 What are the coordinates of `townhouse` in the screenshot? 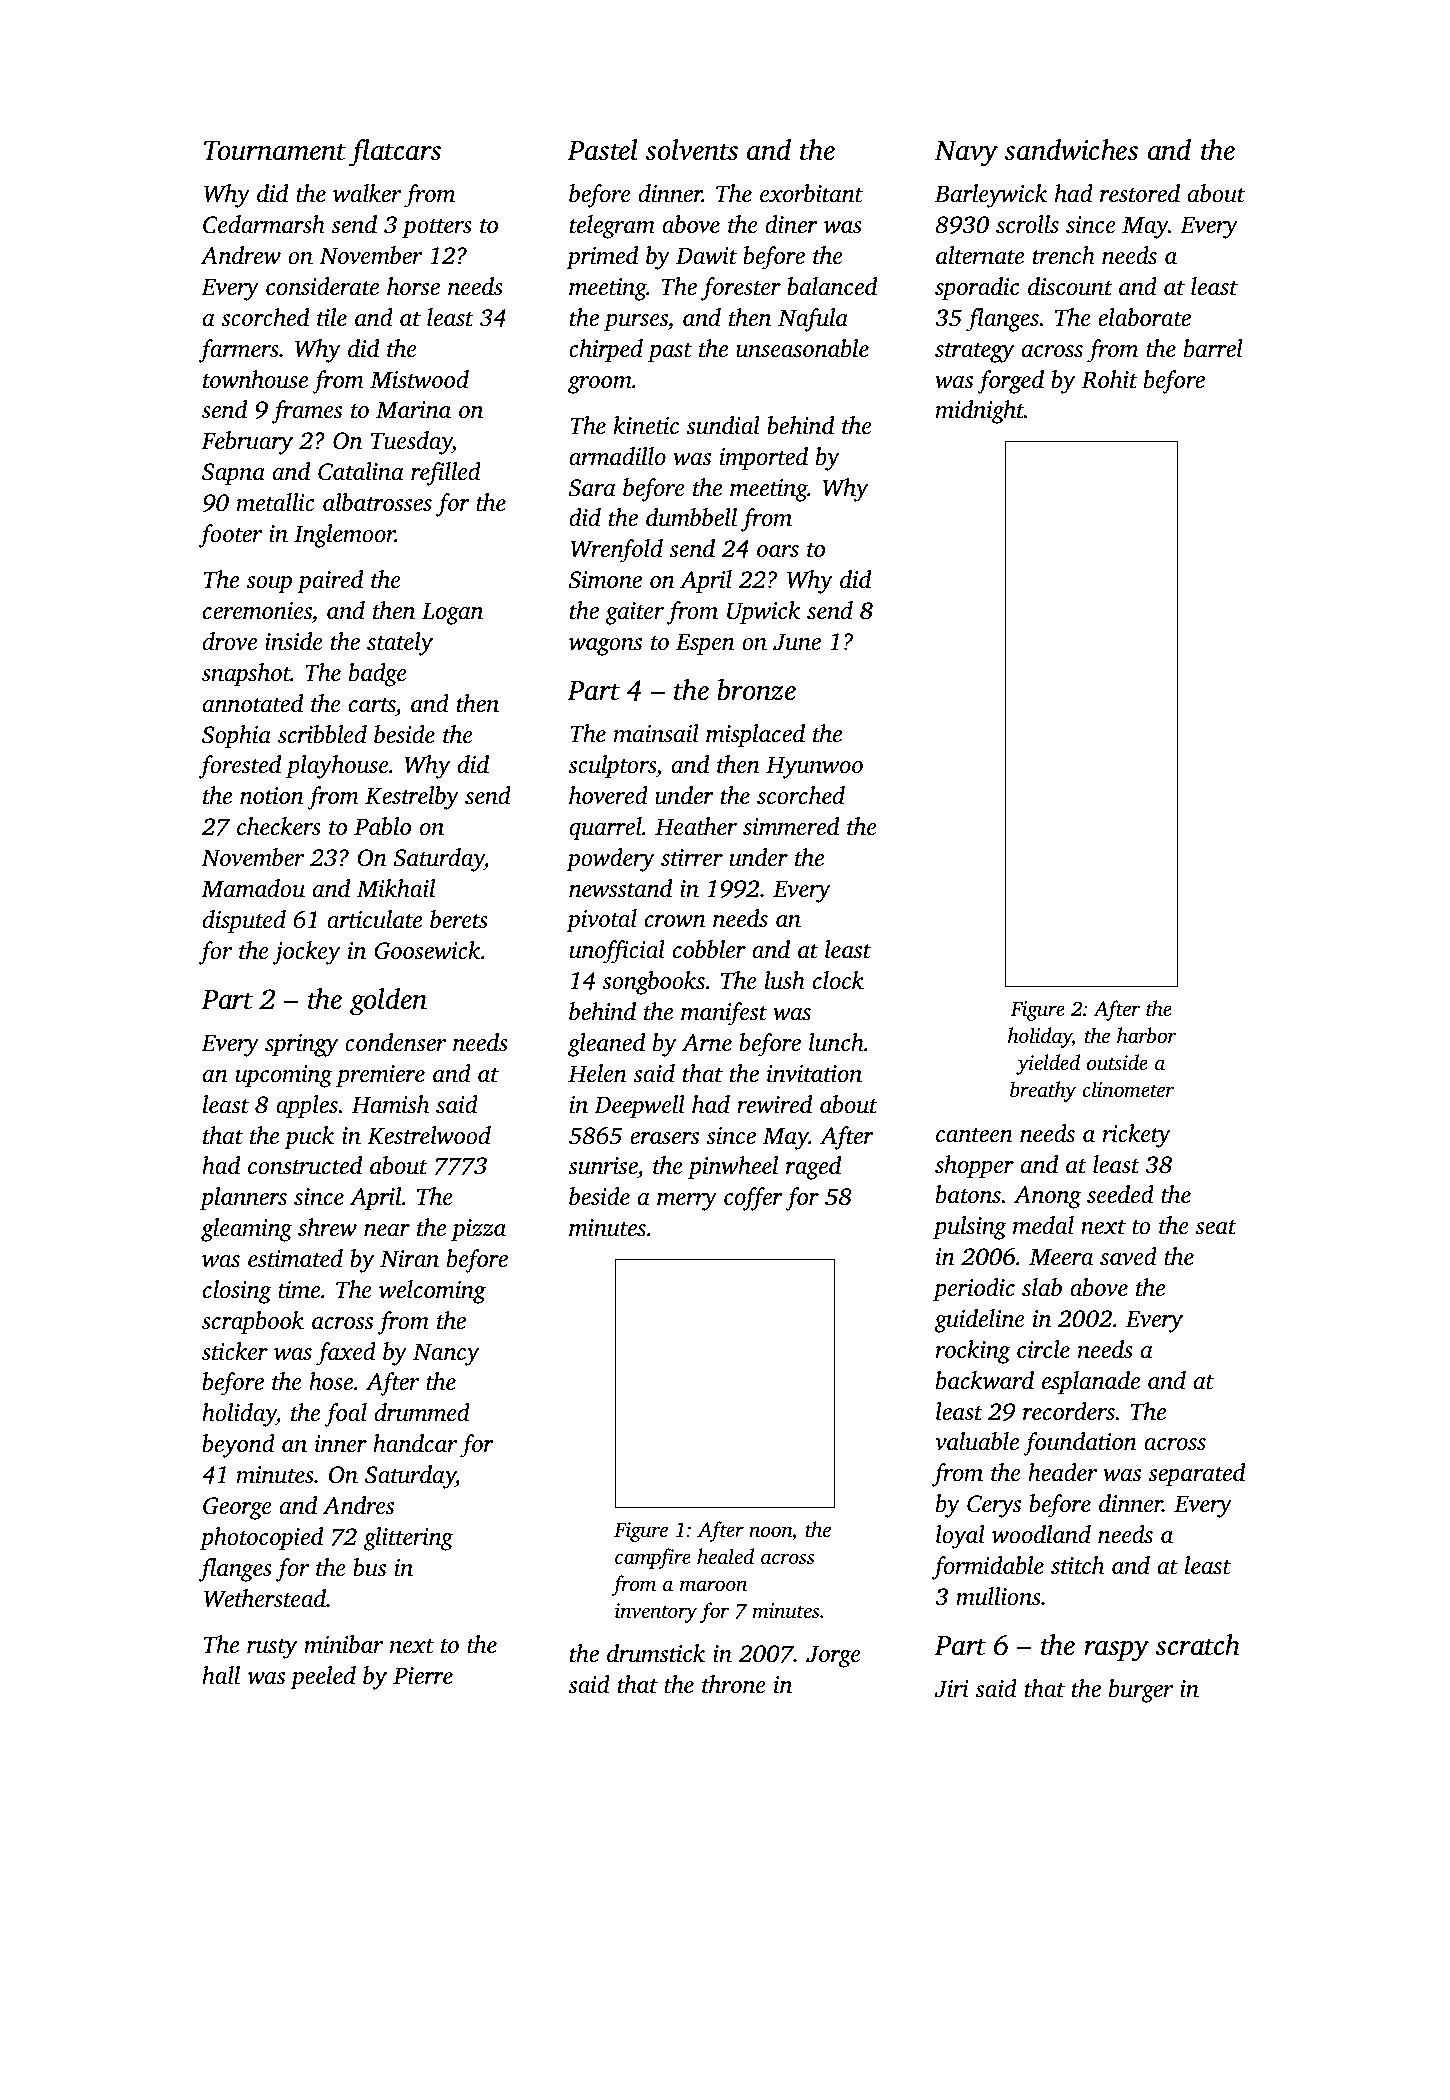 It's located at (255, 379).
